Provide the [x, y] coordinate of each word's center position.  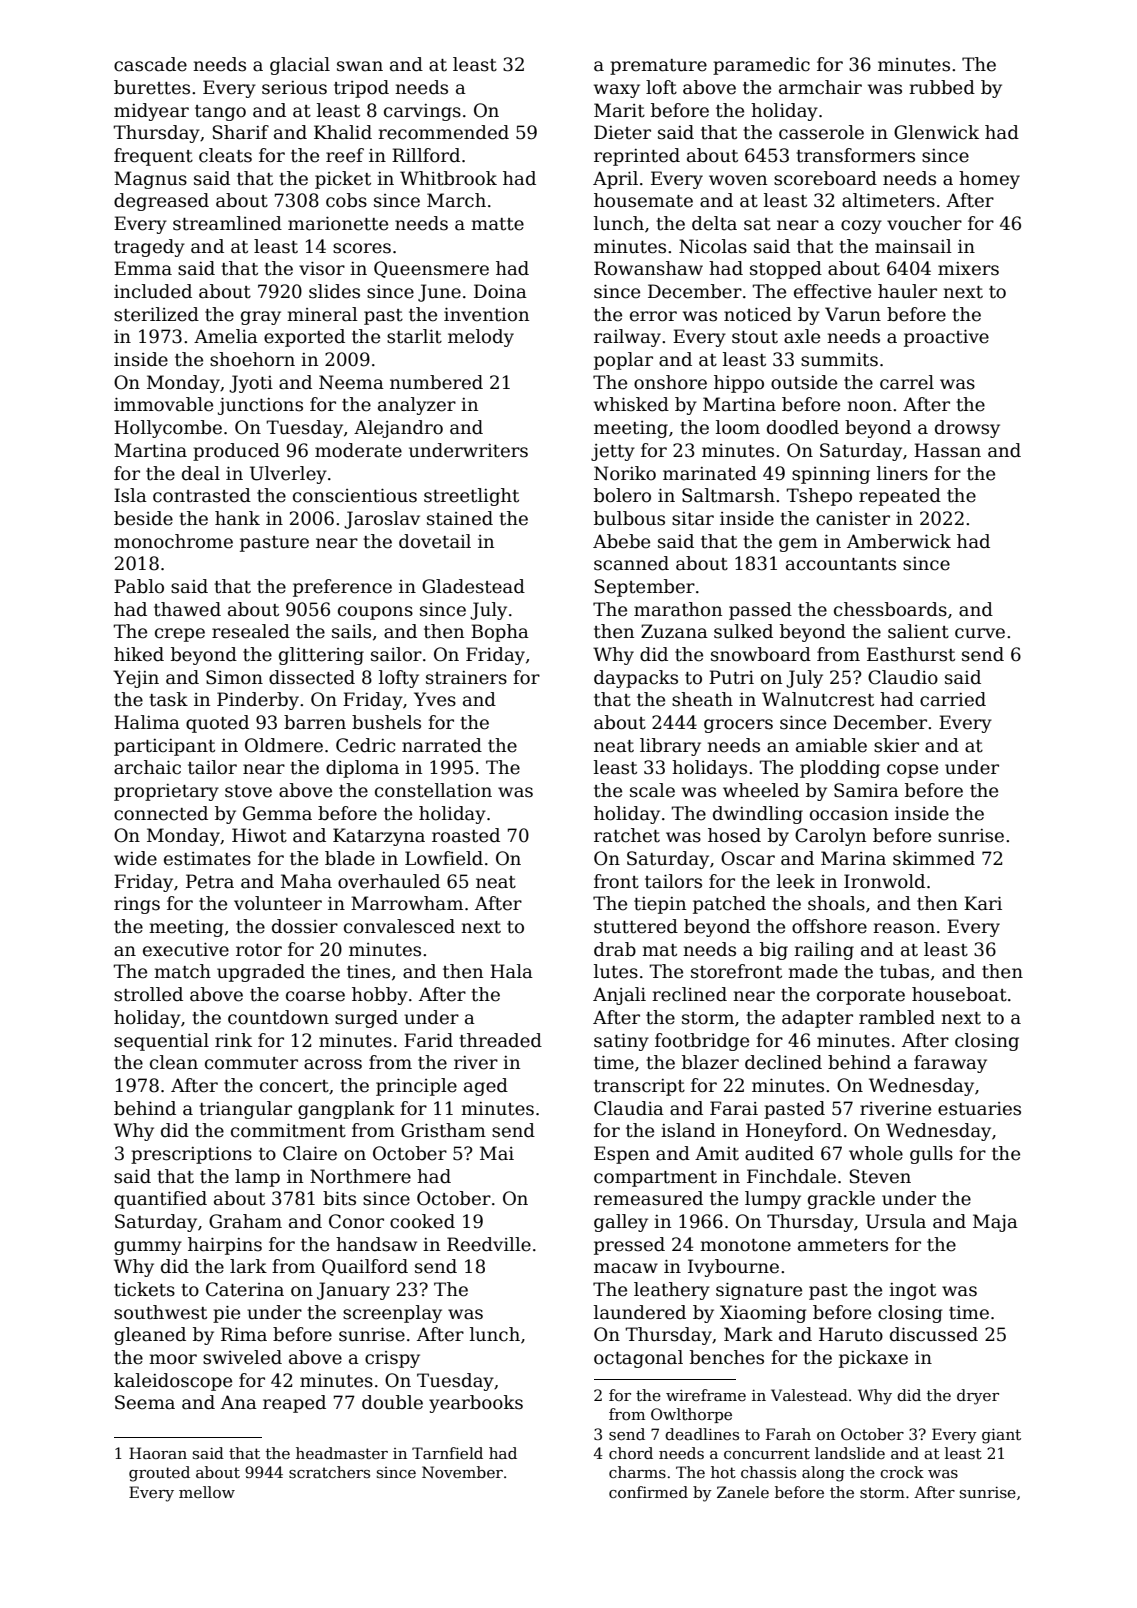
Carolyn [830, 837]
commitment [288, 1130]
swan [360, 66]
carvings [422, 112]
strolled [148, 994]
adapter [817, 1019]
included [153, 291]
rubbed [942, 87]
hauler [907, 291]
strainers [466, 678]
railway [627, 338]
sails [351, 631]
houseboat [959, 994]
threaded [500, 1040]
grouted [159, 1474]
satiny [621, 1042]
